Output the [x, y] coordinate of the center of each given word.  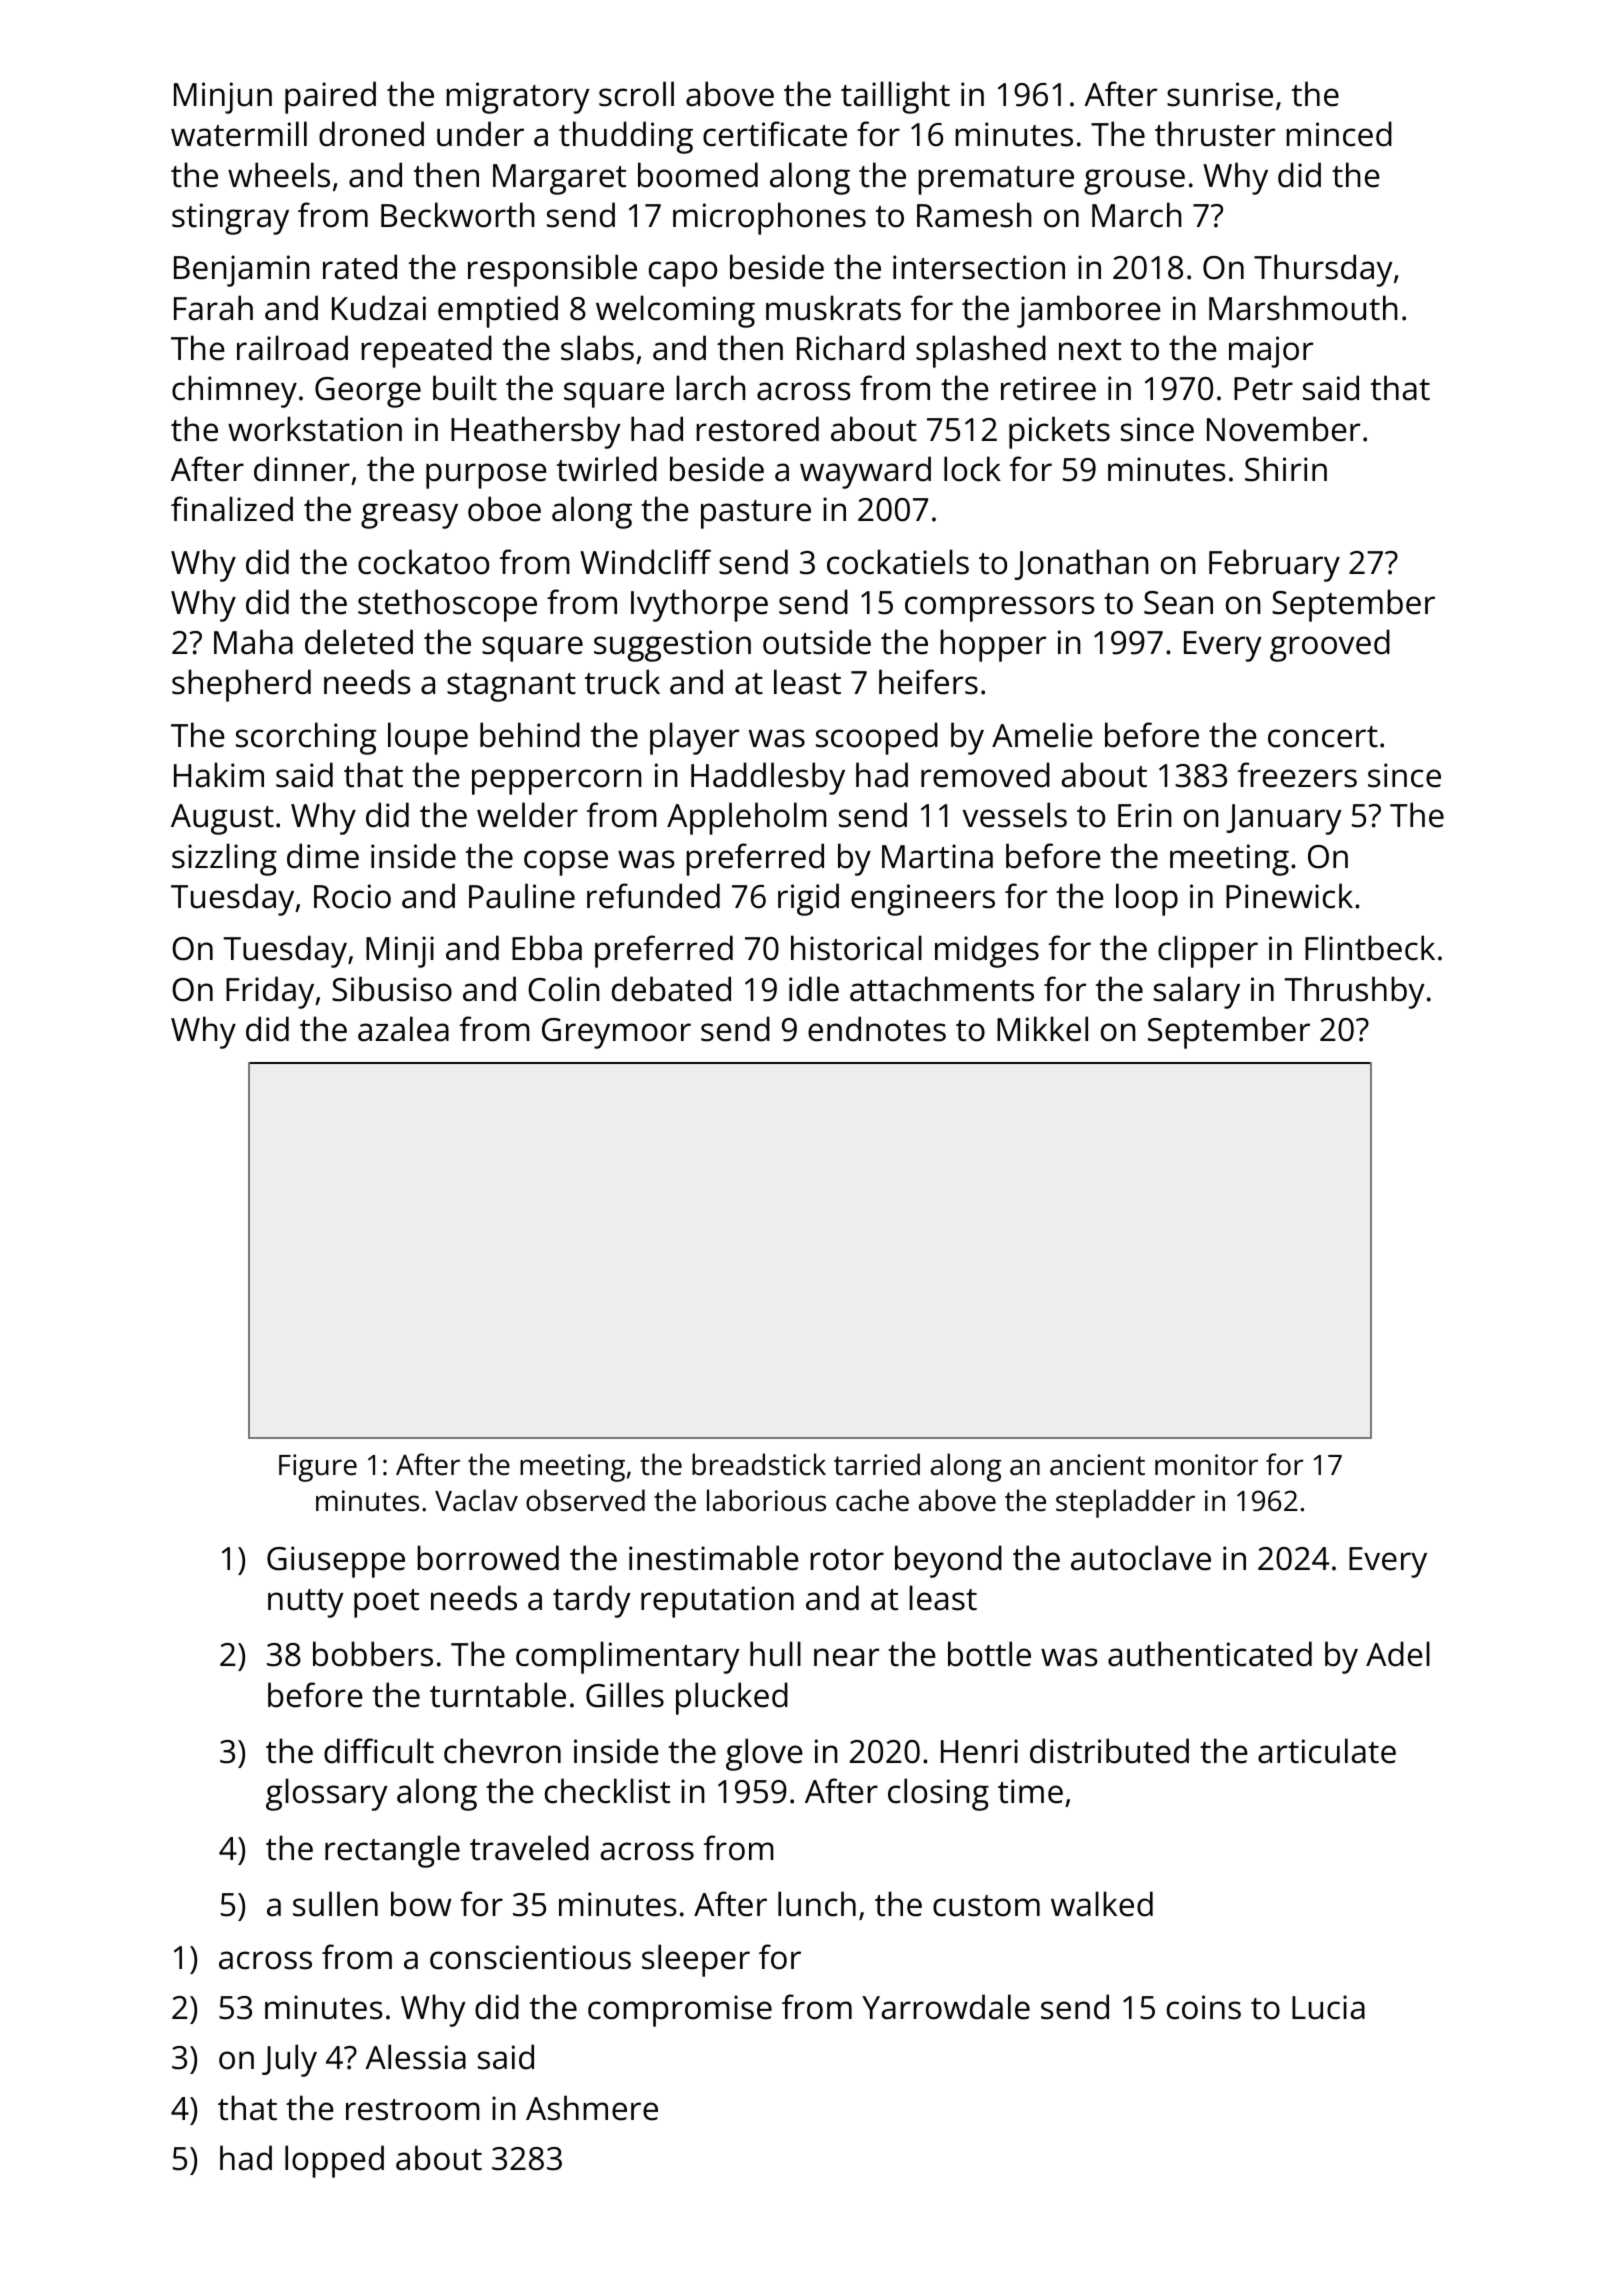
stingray [230, 219]
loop [1147, 899]
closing [938, 1794]
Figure [318, 1468]
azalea [403, 1029]
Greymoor [616, 1033]
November [1283, 429]
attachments [942, 989]
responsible [552, 270]
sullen [335, 1904]
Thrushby [1355, 992]
